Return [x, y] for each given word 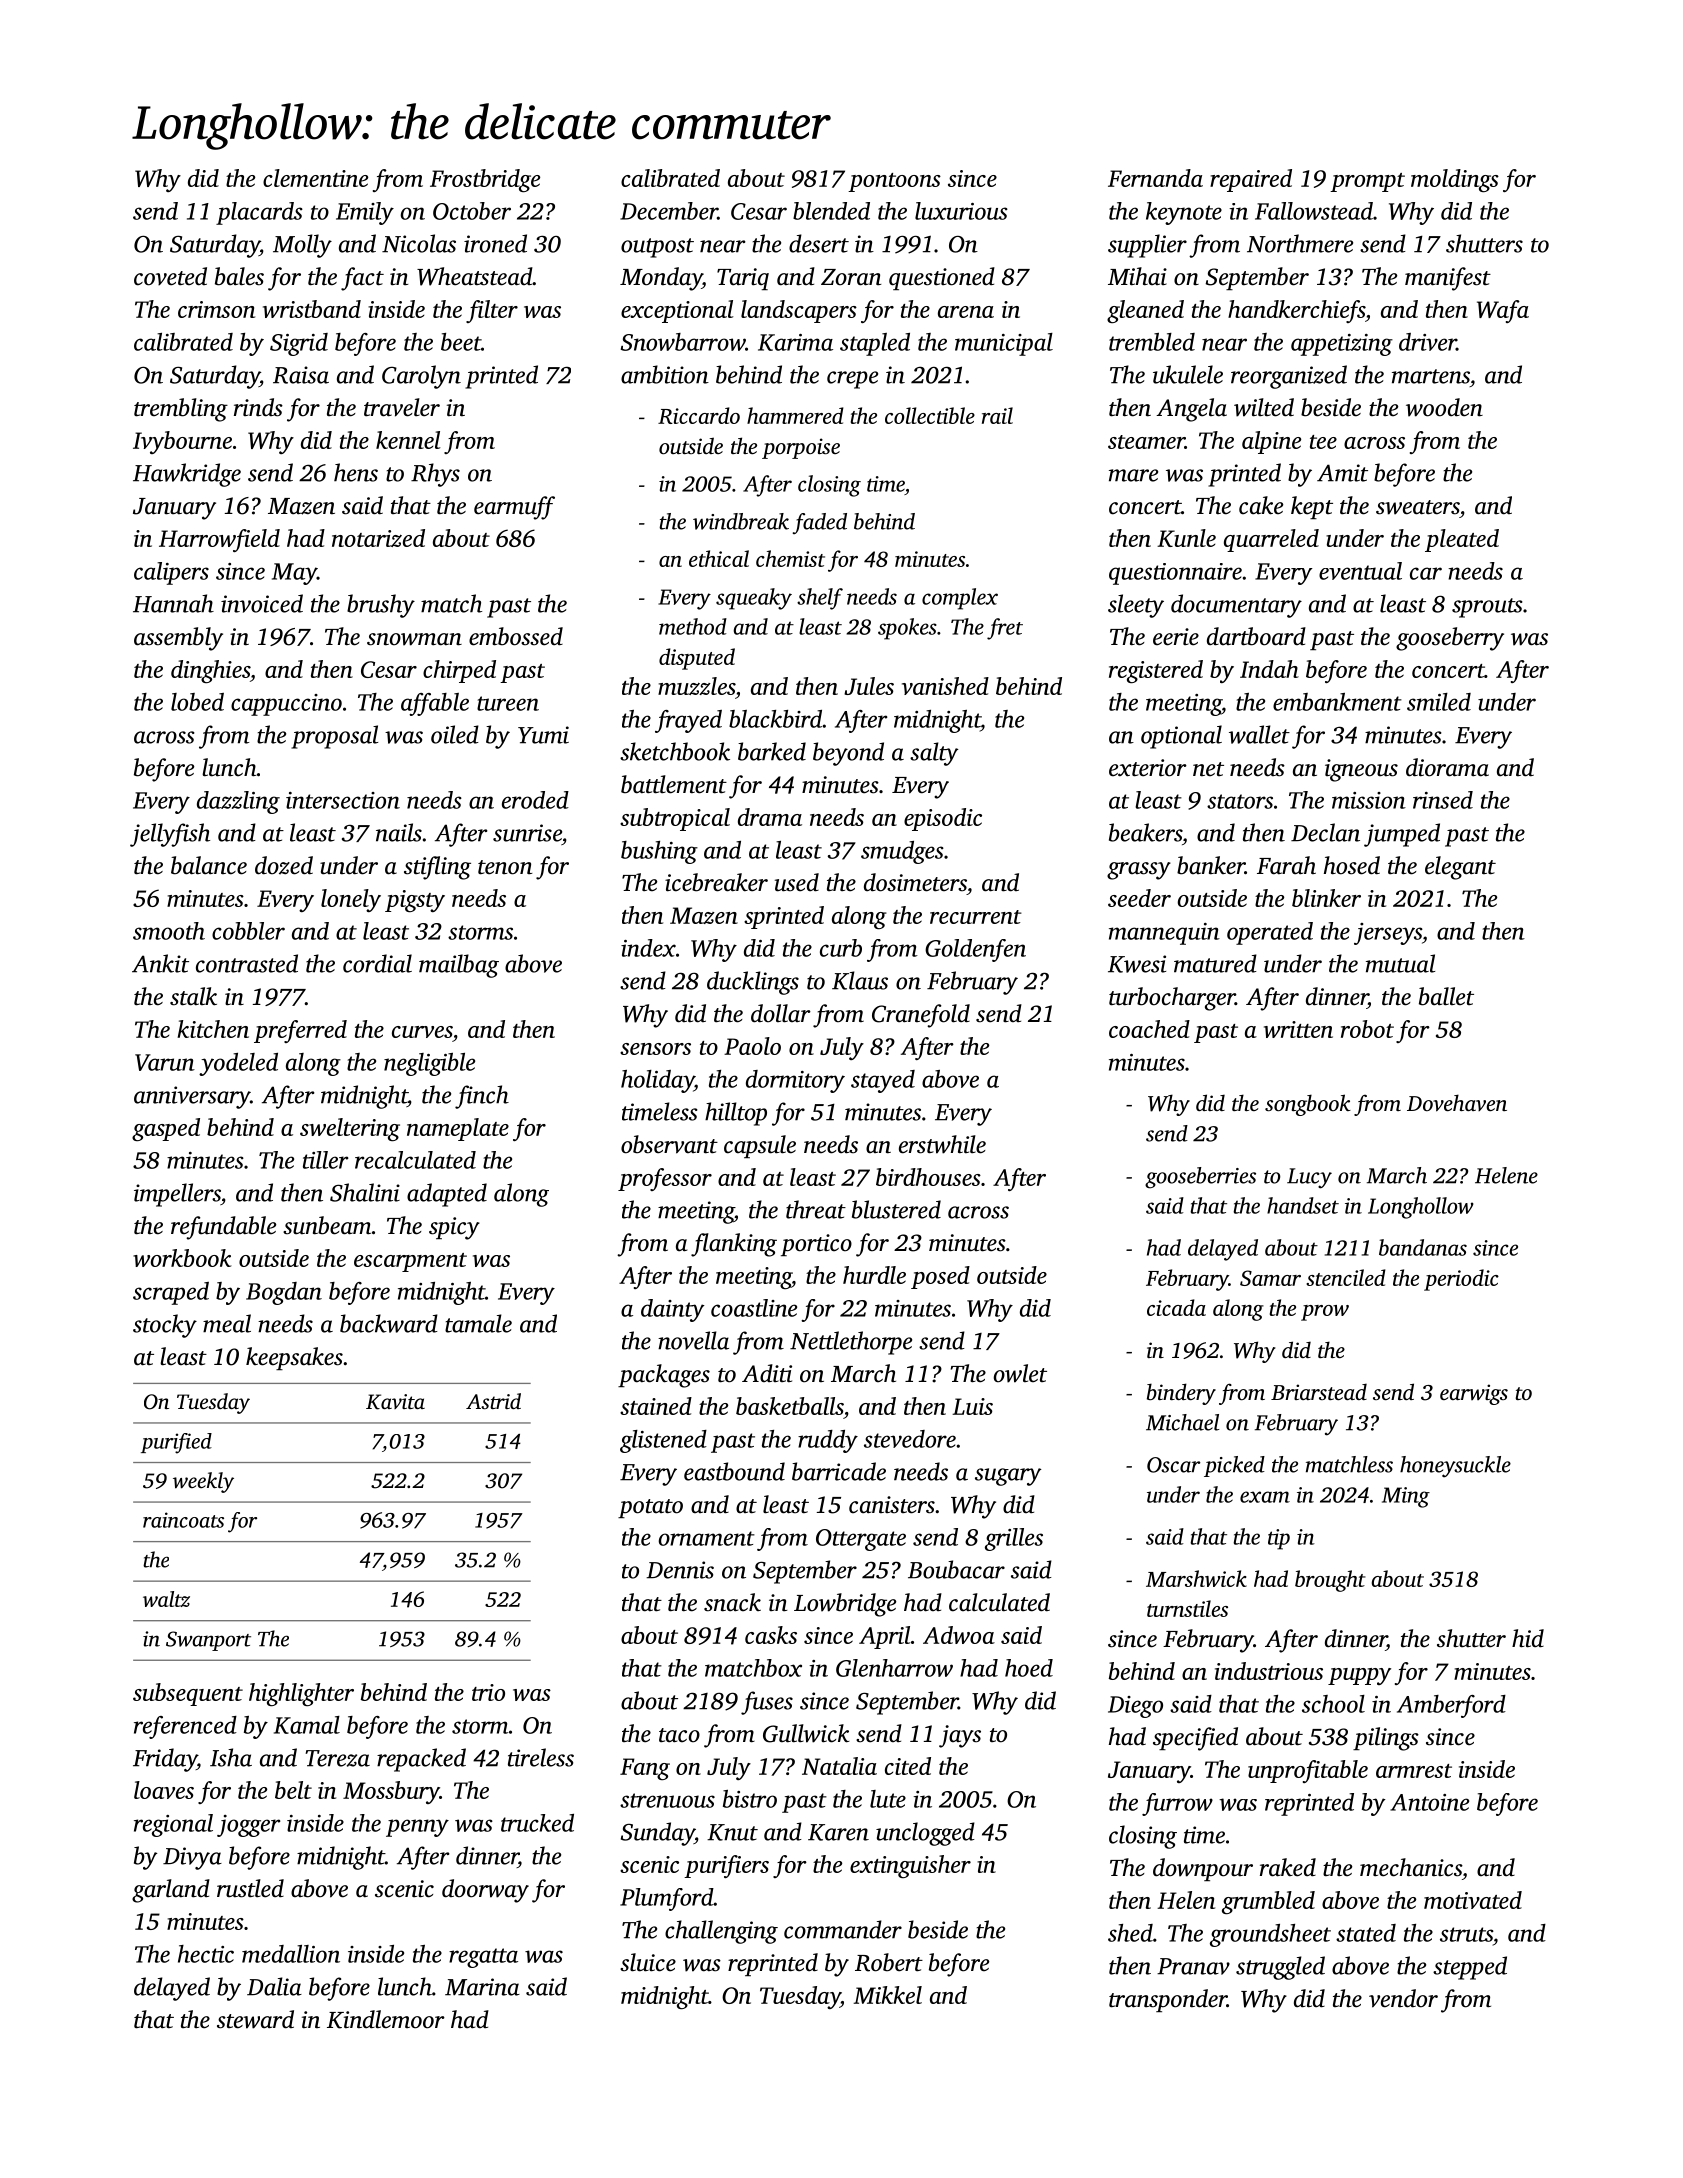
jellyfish [170, 835]
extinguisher [910, 1866]
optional [1181, 737]
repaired [1251, 180]
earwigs [1474, 1394]
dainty [673, 1310]
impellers [177, 1195]
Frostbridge [485, 180]
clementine [315, 178]
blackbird [775, 719]
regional [173, 1825]
